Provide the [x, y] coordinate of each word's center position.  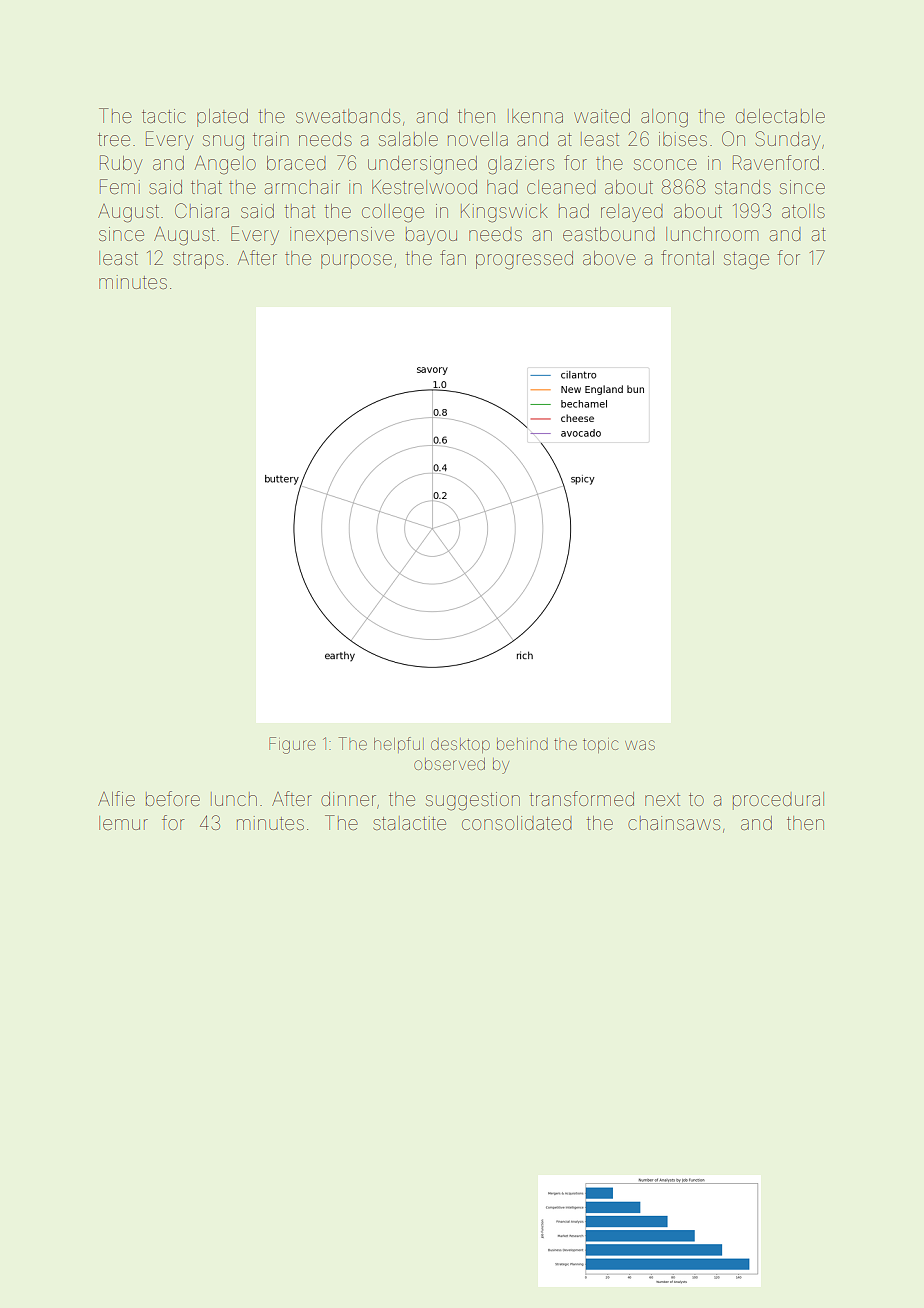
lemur [123, 823]
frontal [687, 257]
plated [222, 118]
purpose [356, 261]
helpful [399, 745]
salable [408, 139]
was [640, 745]
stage [746, 261]
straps [198, 260]
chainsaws [674, 823]
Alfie [116, 798]
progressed [524, 260]
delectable [780, 116]
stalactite [409, 823]
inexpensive [342, 236]
